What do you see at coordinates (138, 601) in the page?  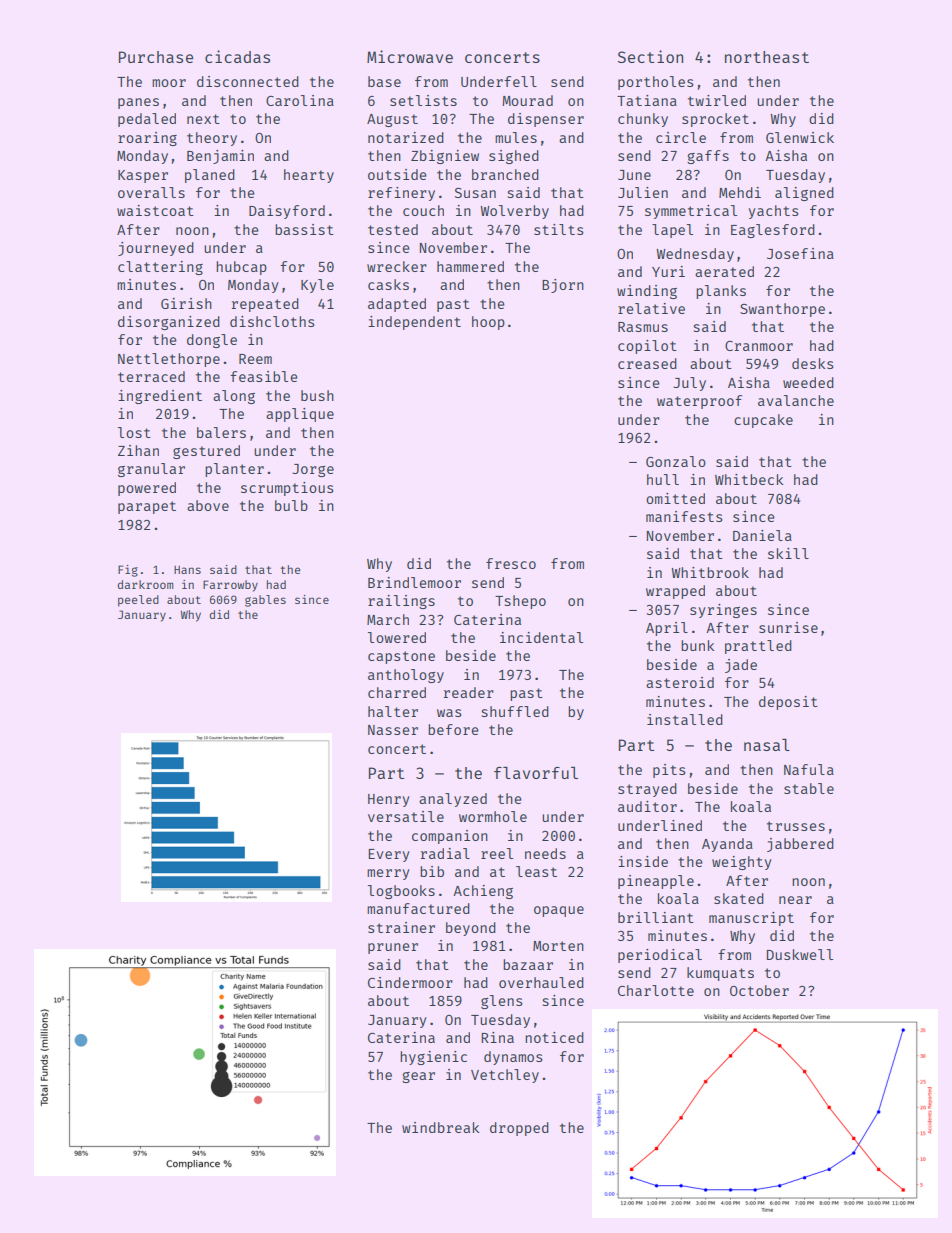 I see `peeled` at bounding box center [138, 601].
